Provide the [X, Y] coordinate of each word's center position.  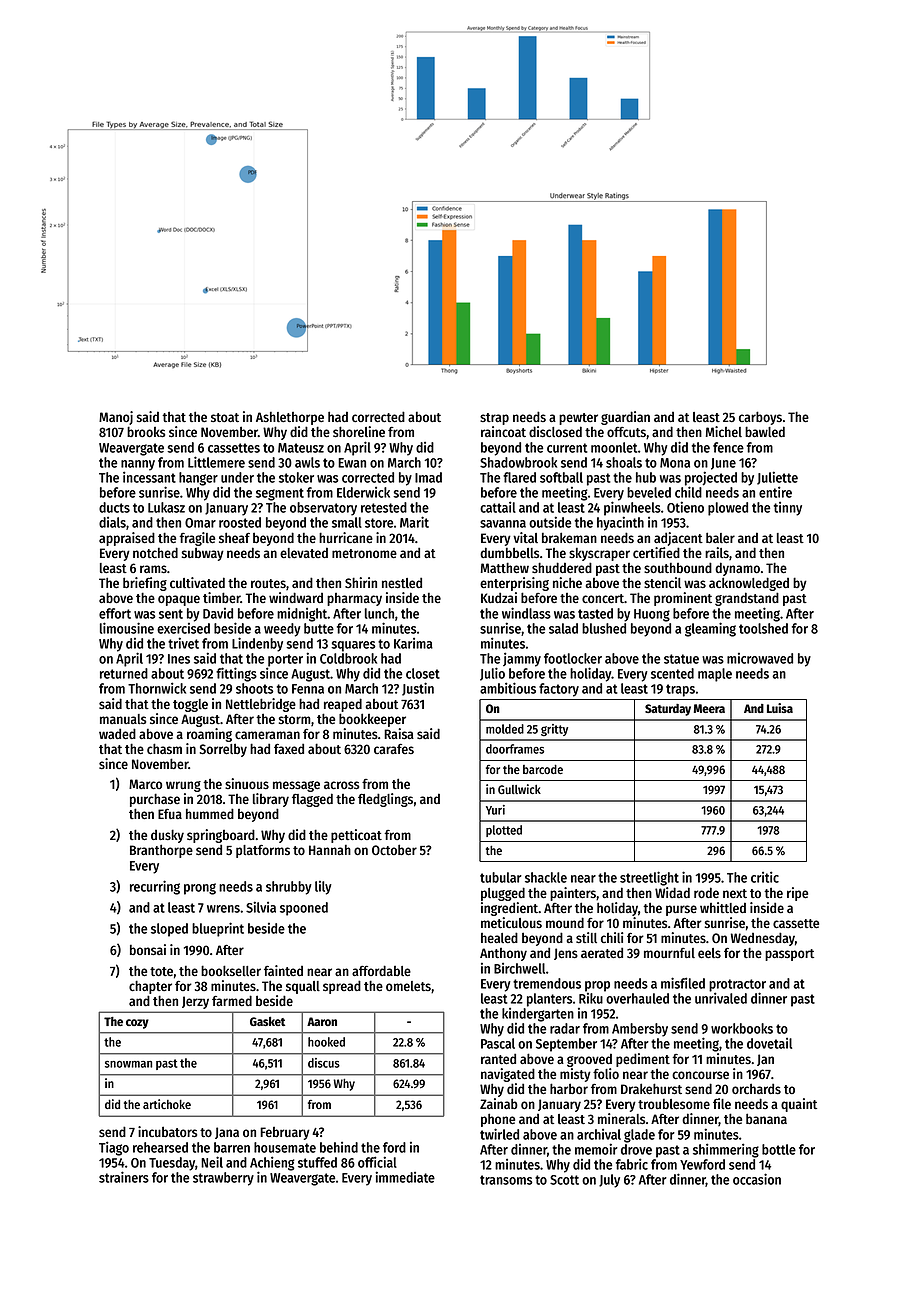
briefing [145, 584]
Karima [413, 643]
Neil [212, 1162]
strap [494, 419]
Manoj [116, 418]
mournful [669, 953]
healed [499, 937]
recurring [155, 887]
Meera [709, 708]
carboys [760, 418]
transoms [506, 1180]
